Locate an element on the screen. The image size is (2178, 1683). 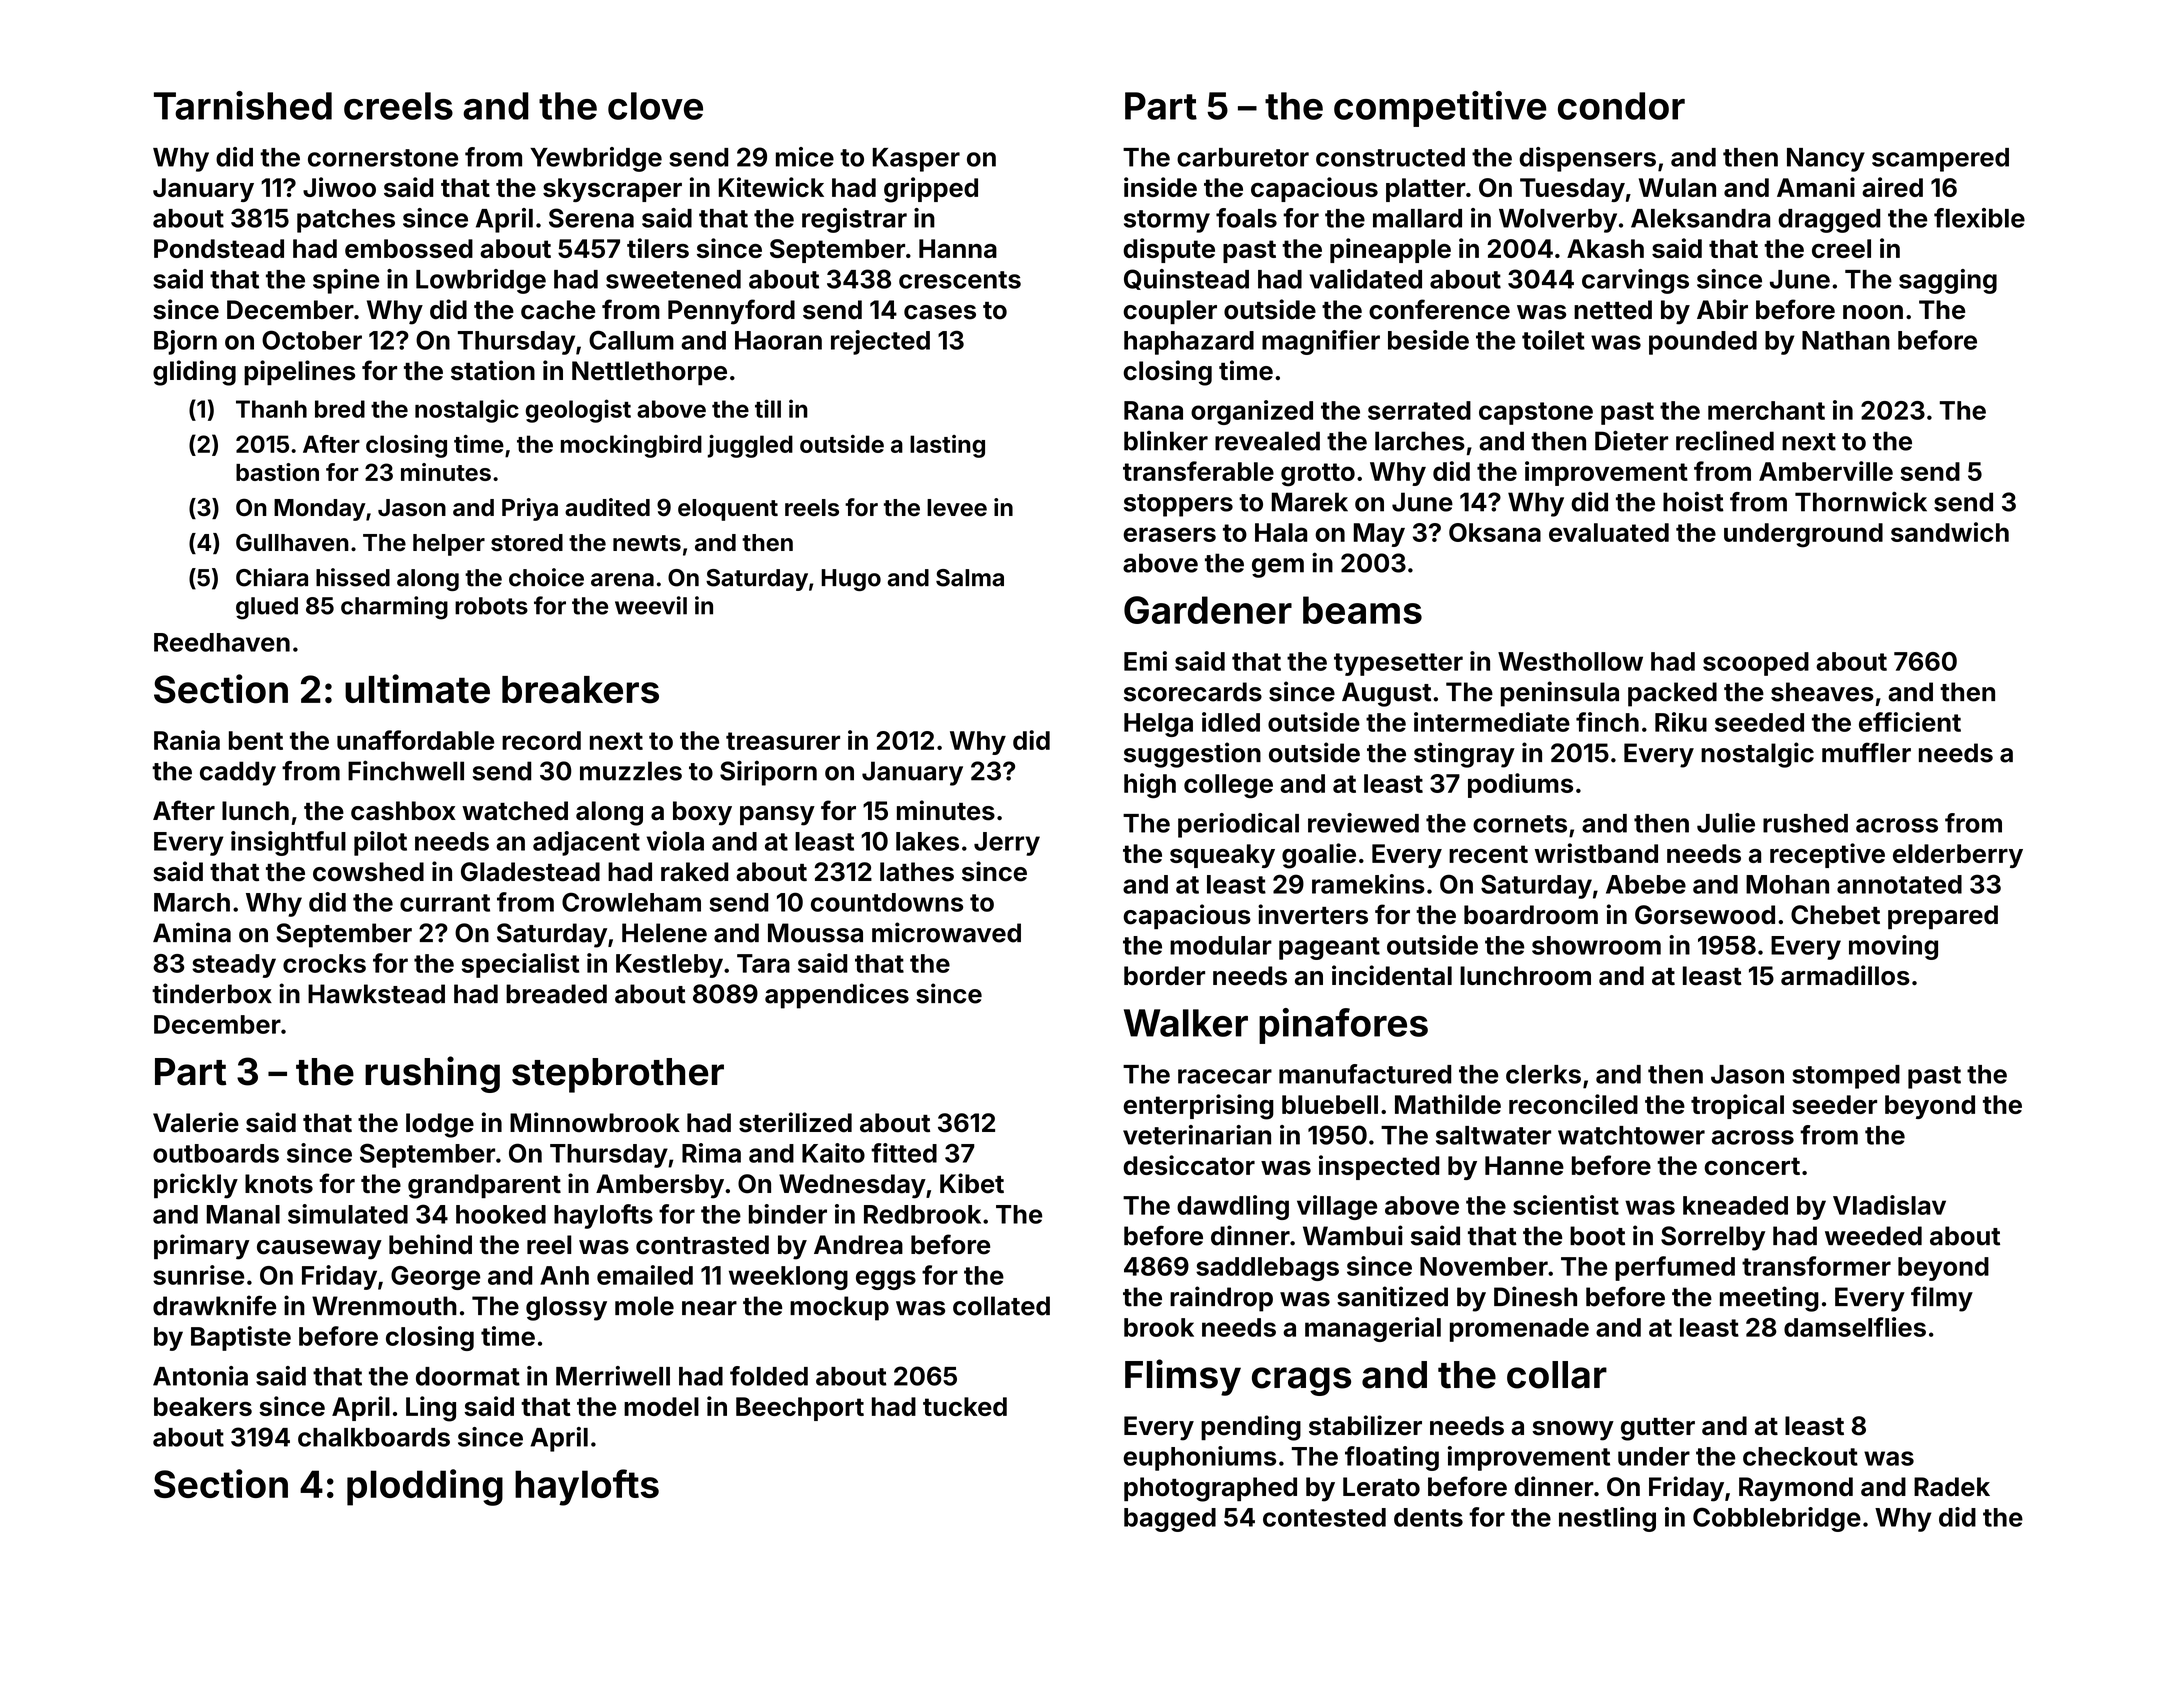
condor is located at coordinates (1621, 106).
